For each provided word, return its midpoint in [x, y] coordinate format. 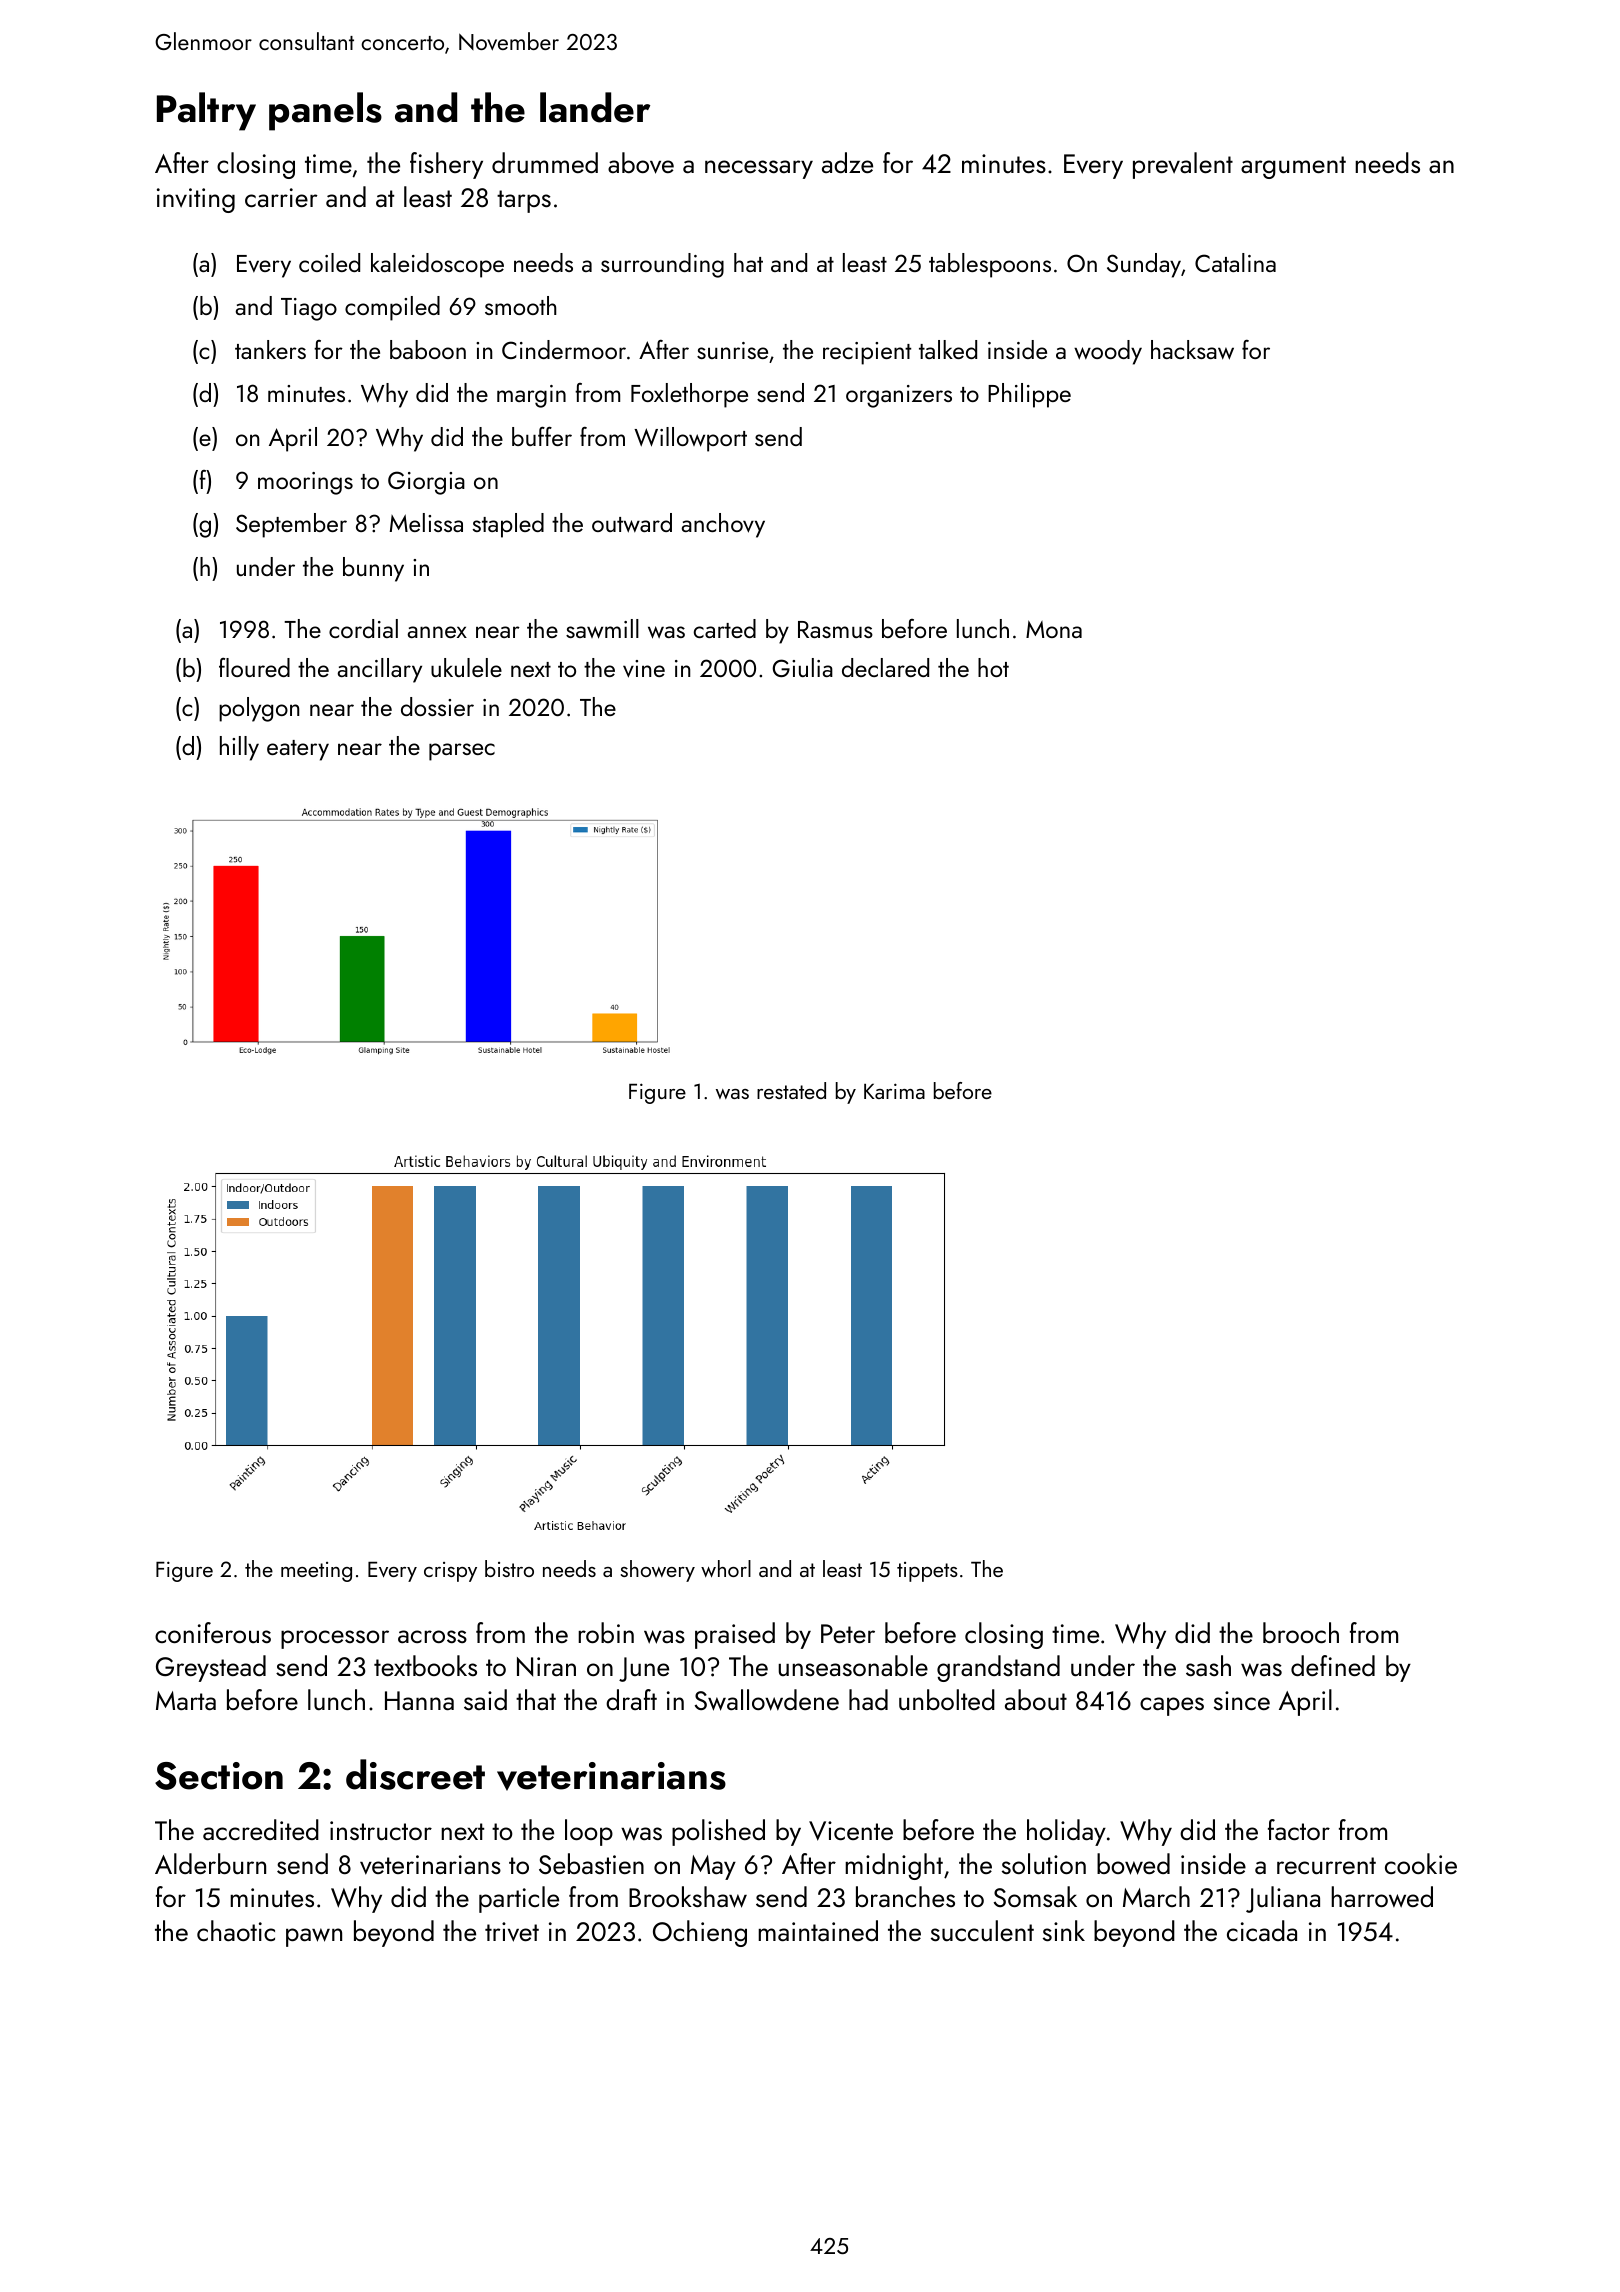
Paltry [206, 111]
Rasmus [835, 629]
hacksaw [1192, 350]
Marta [186, 1700]
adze [847, 162]
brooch [1301, 1632]
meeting [316, 1572]
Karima [894, 1091]
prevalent [1183, 165]
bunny [373, 569]
